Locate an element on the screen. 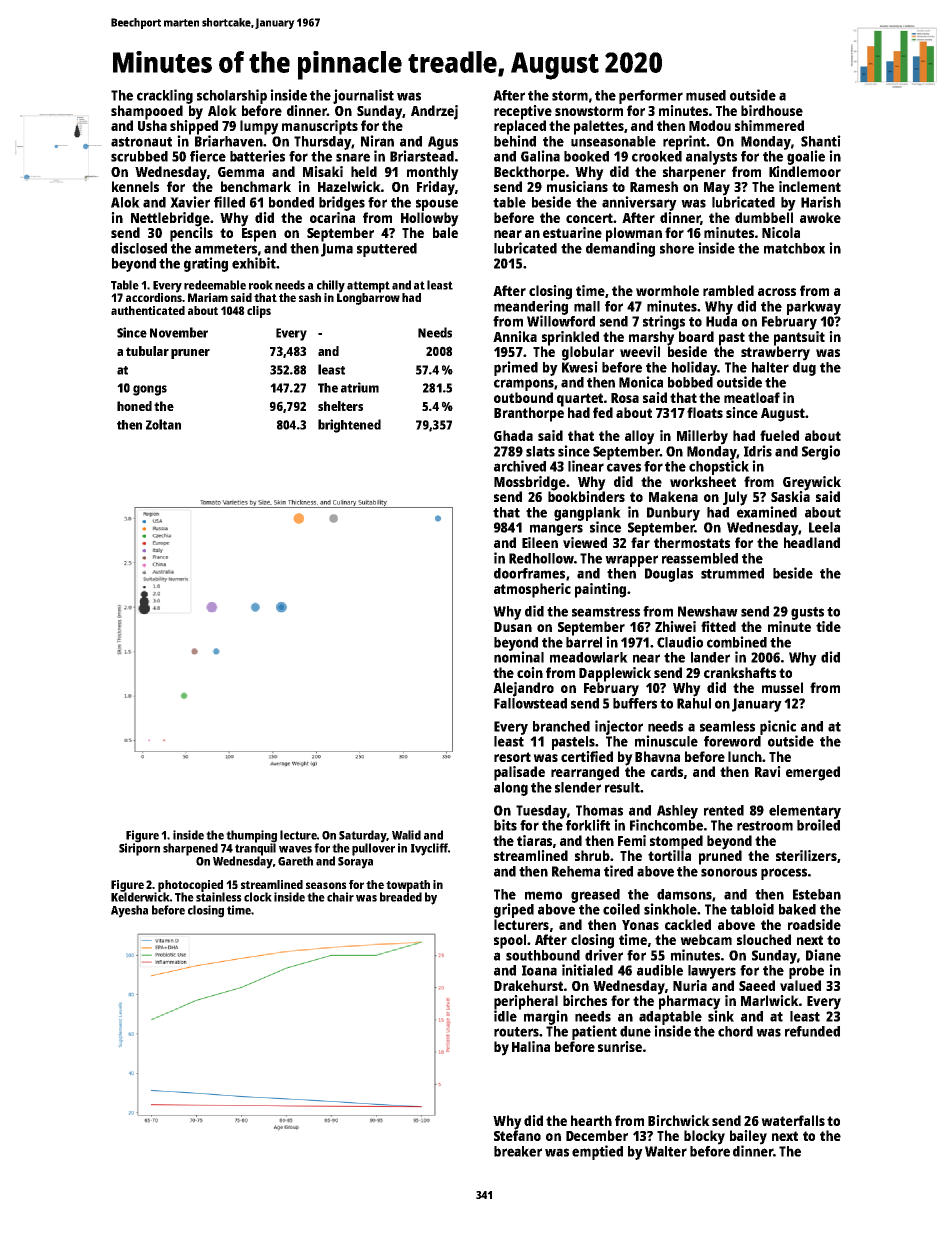 Image resolution: width=952 pixels, height=1233 pixels. chord is located at coordinates (735, 1031).
